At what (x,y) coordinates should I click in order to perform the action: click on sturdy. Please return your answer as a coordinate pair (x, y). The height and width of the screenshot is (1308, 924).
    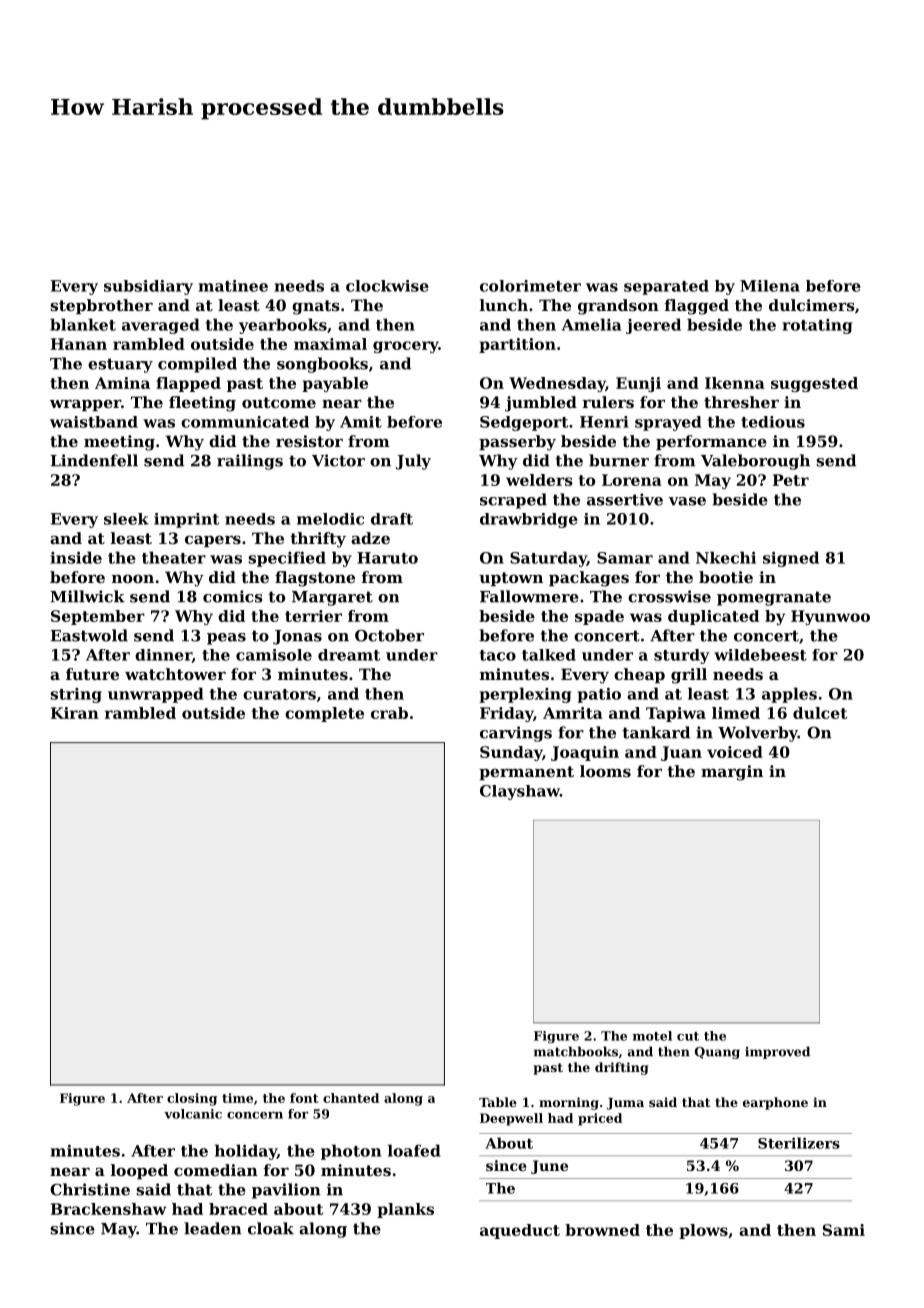
    Looking at the image, I should click on (681, 656).
